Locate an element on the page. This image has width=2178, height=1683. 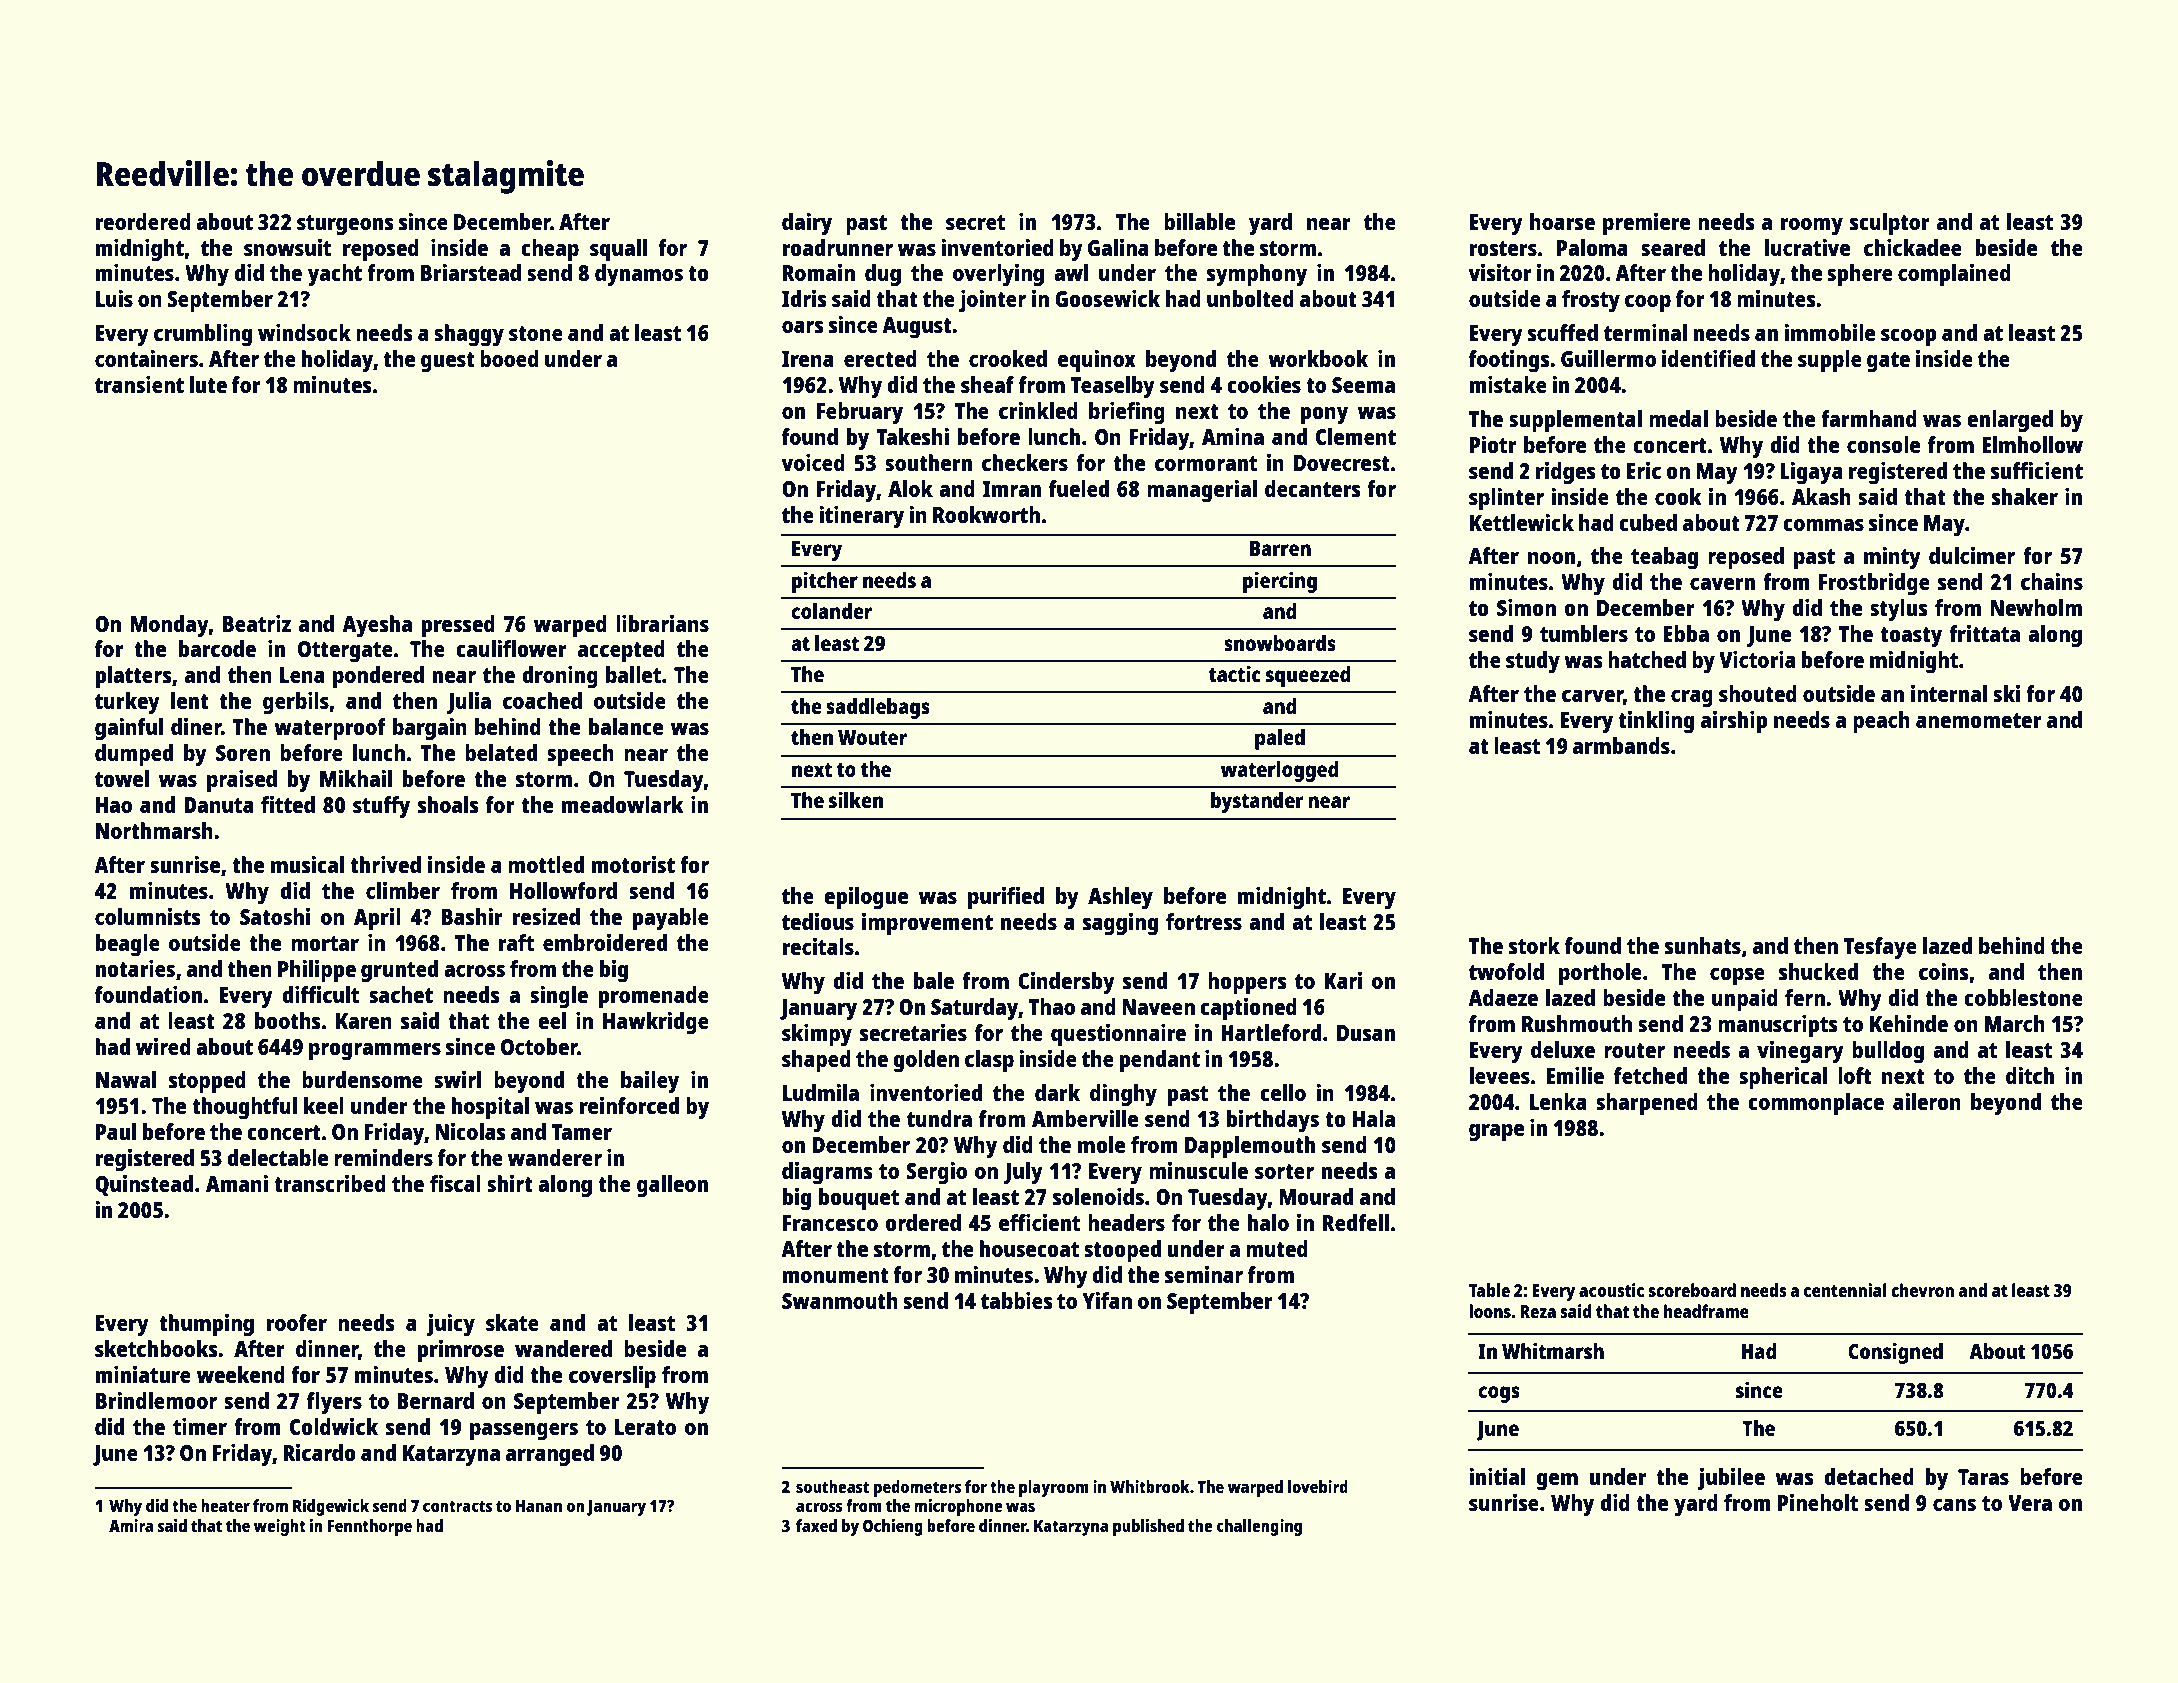
billable is located at coordinates (1199, 221).
